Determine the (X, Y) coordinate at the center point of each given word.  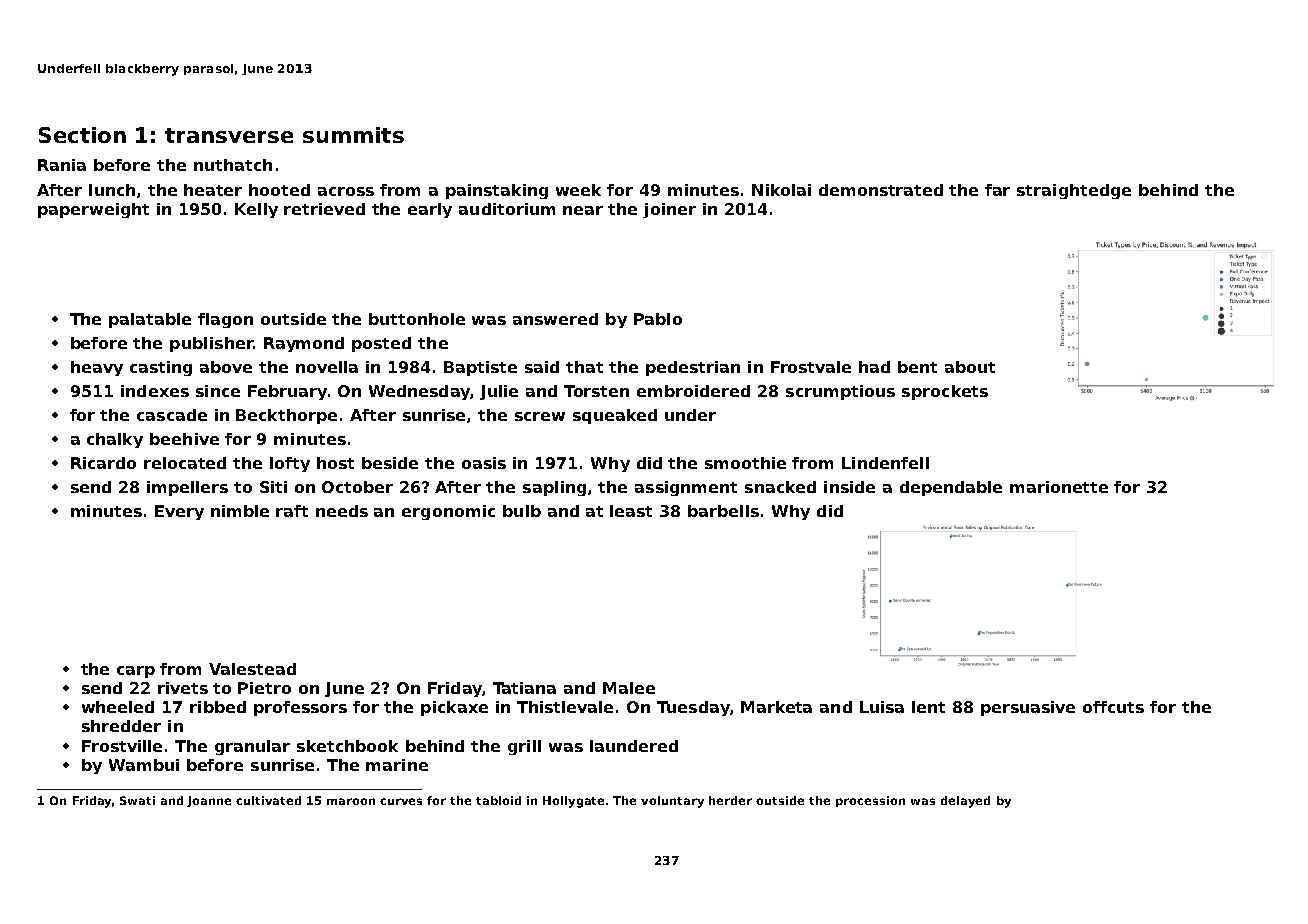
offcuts (1113, 707)
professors (300, 708)
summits (353, 135)
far (997, 190)
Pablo (658, 319)
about (970, 367)
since (218, 391)
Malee (629, 688)
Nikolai (781, 190)
